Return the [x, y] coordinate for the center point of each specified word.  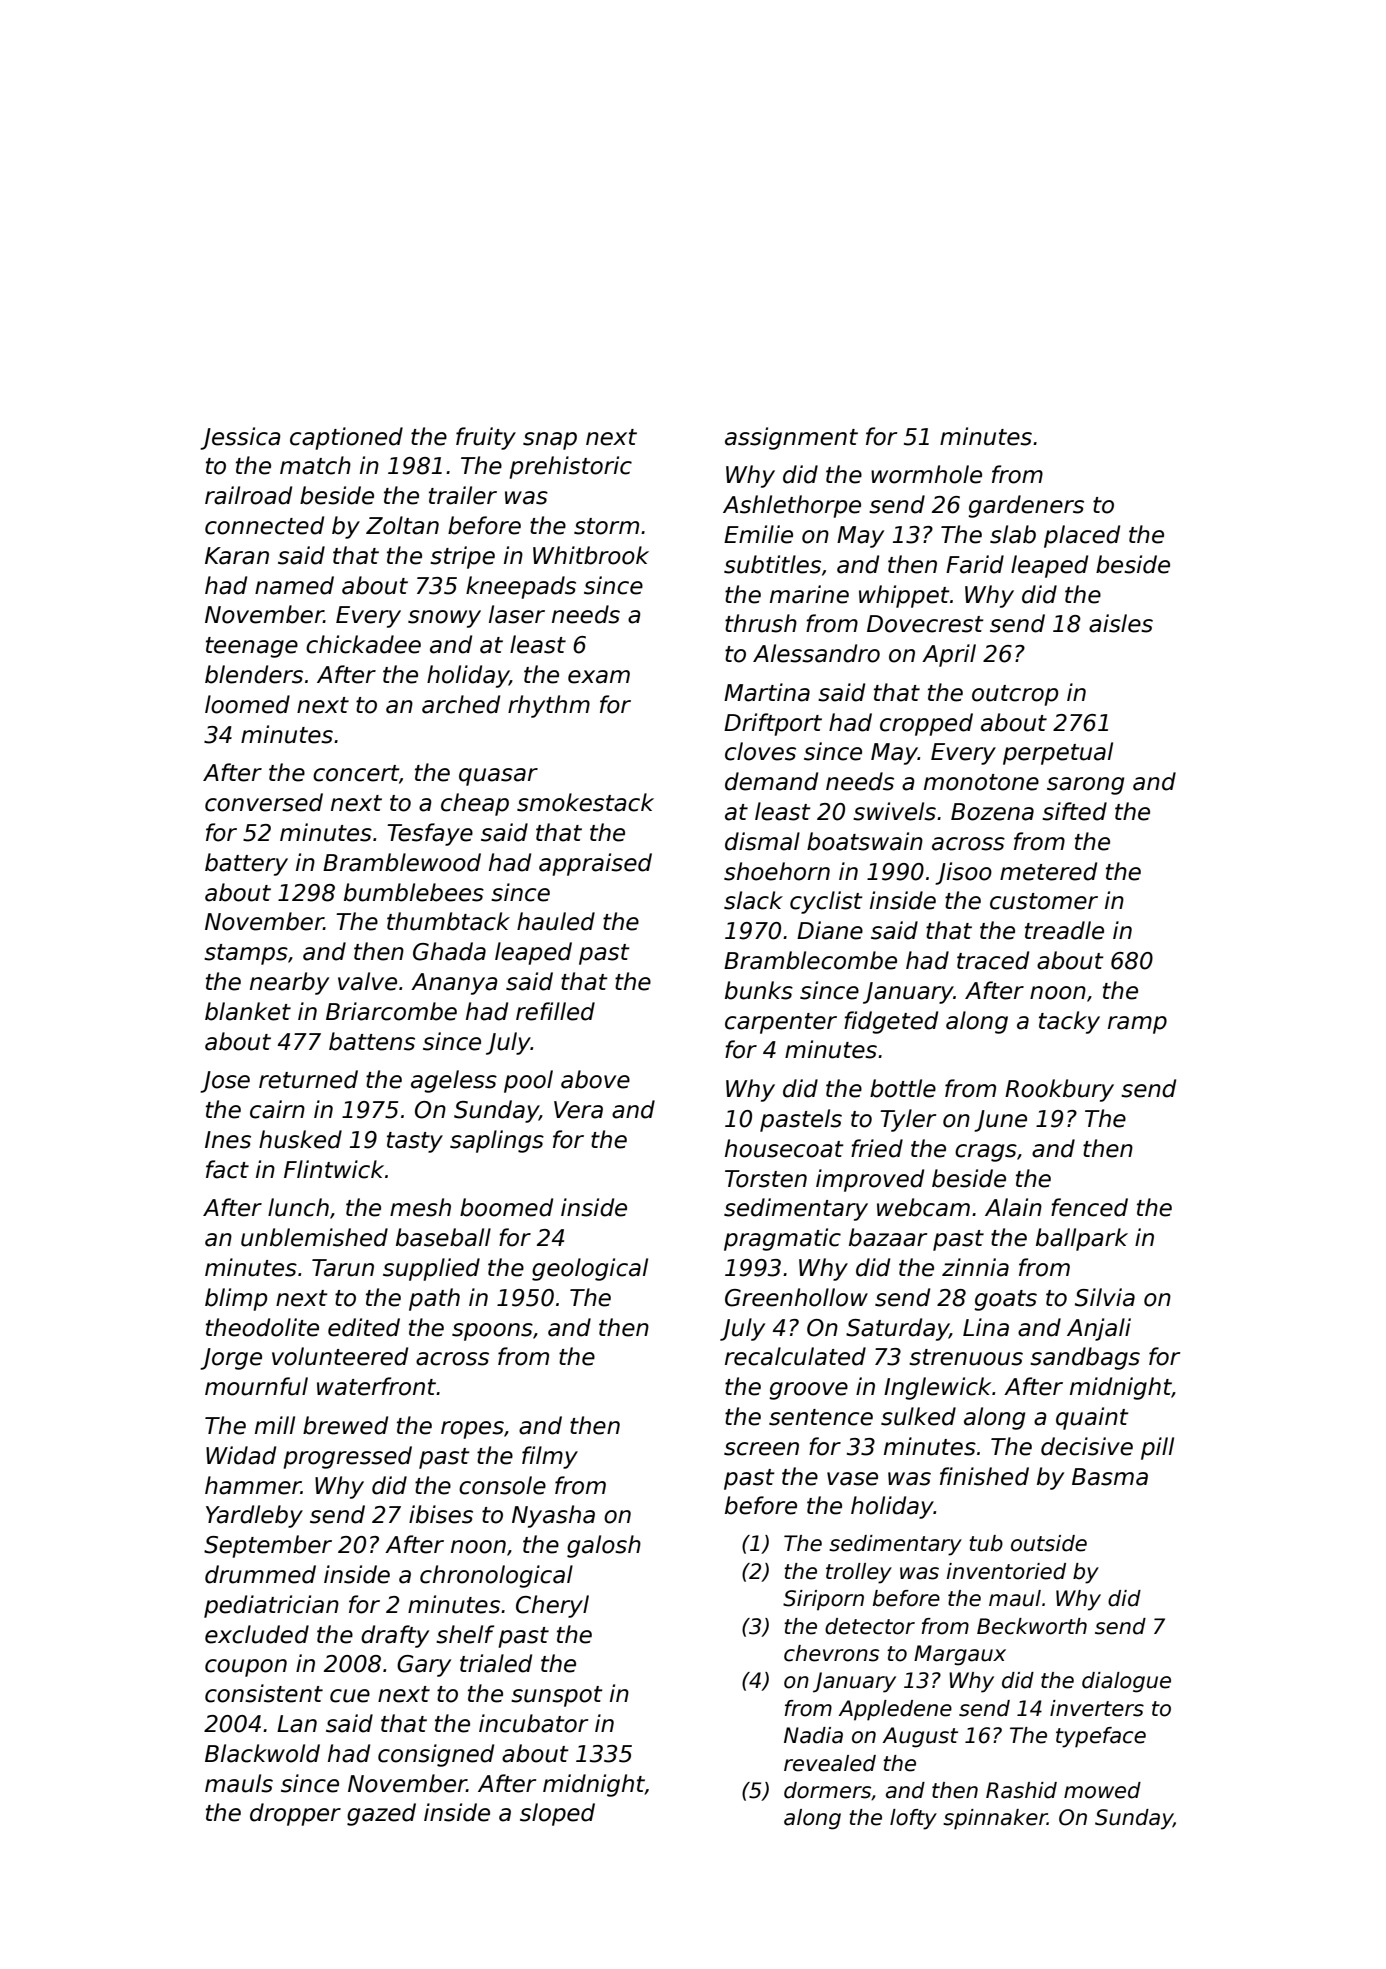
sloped [557, 1814]
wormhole [926, 474]
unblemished [314, 1237]
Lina [986, 1327]
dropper [295, 1814]
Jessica [240, 438]
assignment [791, 438]
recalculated [795, 1356]
